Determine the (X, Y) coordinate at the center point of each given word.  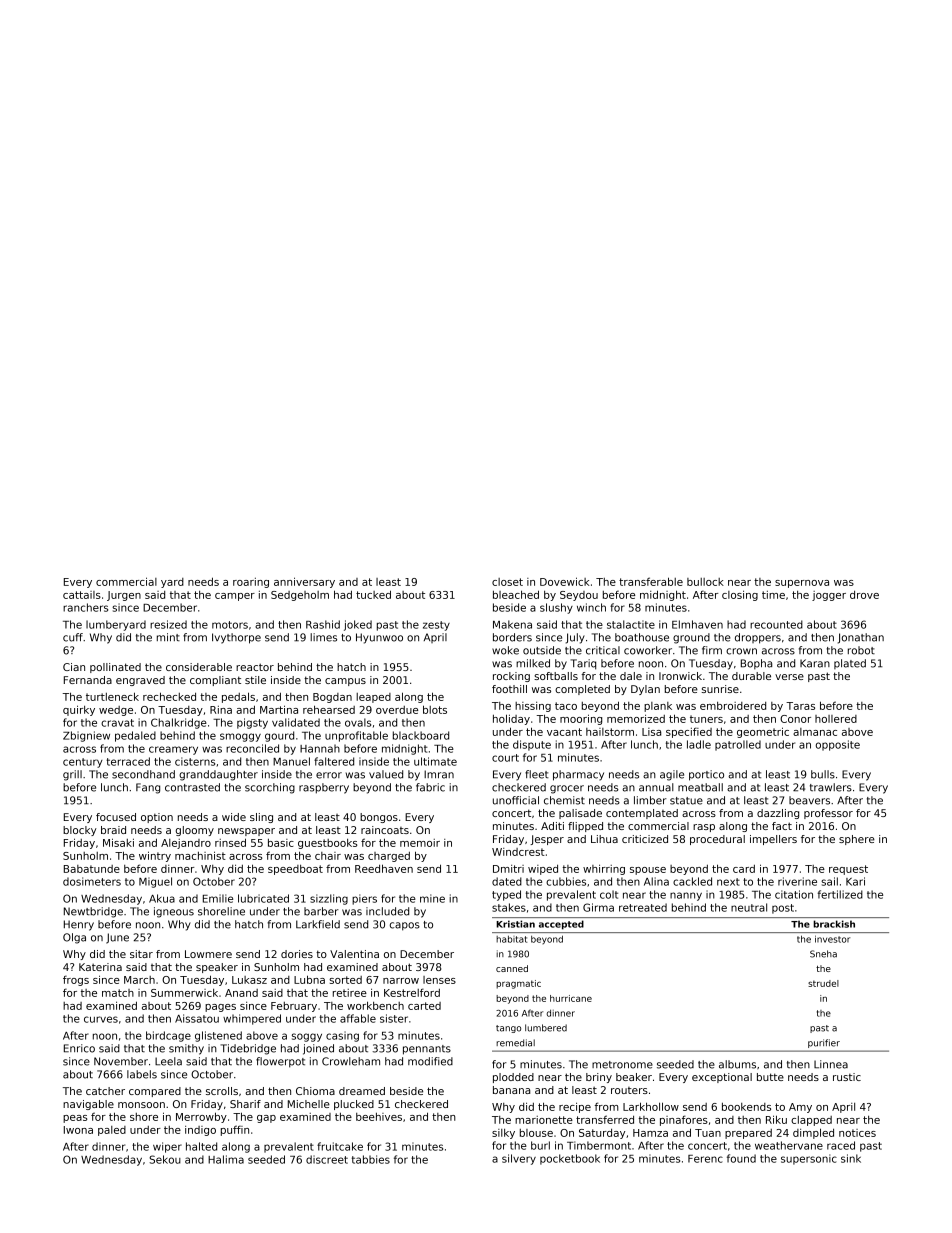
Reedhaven (384, 868)
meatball (700, 787)
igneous (174, 912)
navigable (88, 1105)
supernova (802, 584)
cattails (82, 595)
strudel (823, 983)
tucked (373, 594)
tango (508, 1029)
